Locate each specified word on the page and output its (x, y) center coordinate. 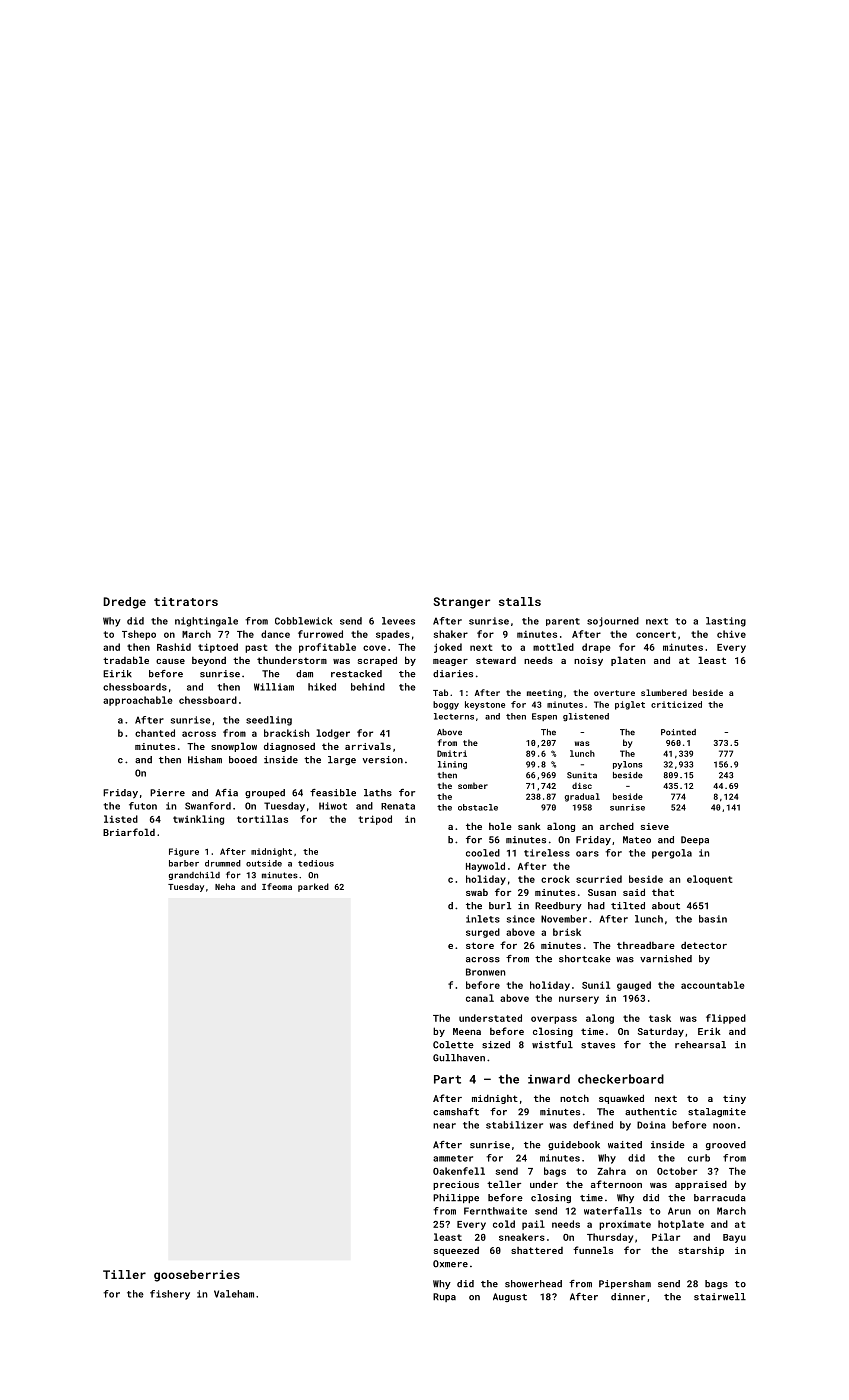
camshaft (456, 1112)
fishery (170, 1295)
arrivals (368, 746)
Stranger (461, 603)
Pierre (167, 793)
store (480, 945)
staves (598, 1045)
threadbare (646, 945)
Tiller (124, 1274)
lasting (726, 622)
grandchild (194, 876)
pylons (628, 765)
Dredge (124, 603)
